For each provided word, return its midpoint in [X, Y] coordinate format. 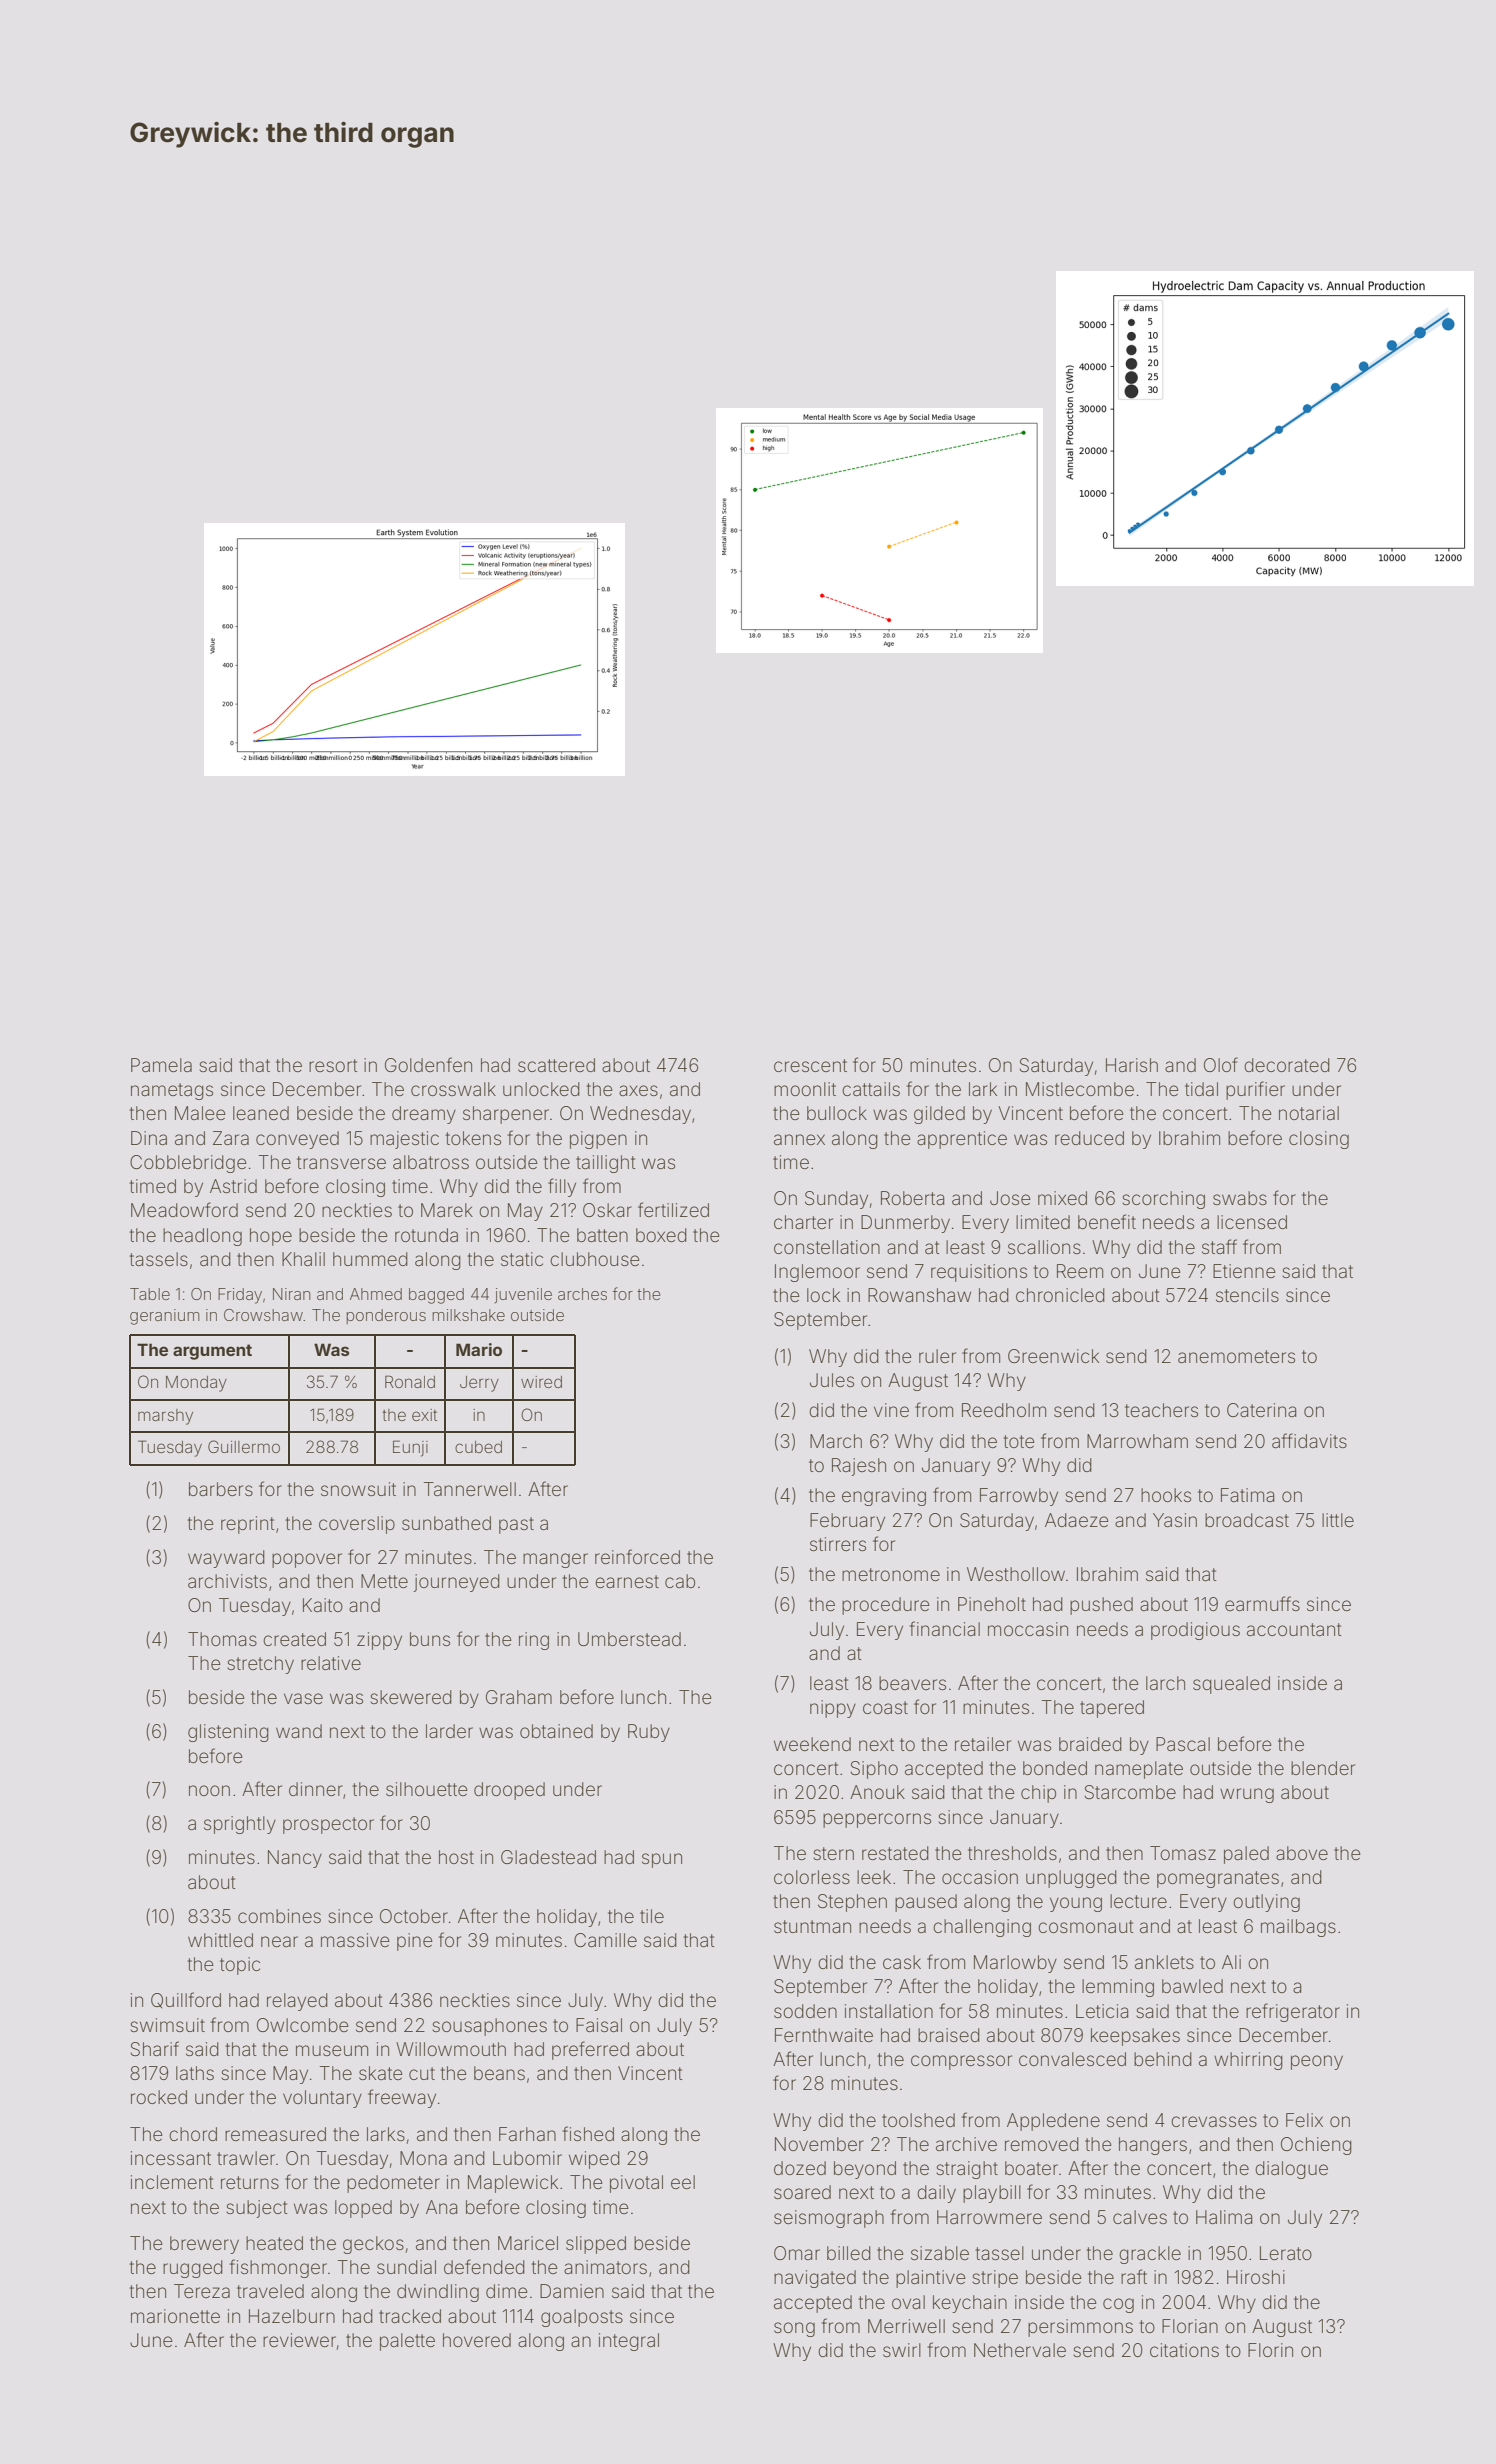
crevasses [1214, 2121]
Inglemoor [817, 1273]
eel [683, 2182]
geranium [165, 1317]
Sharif [154, 2048]
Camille [605, 1940]
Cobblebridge [188, 1164]
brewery [204, 2245]
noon [209, 1790]
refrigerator [1293, 2012]
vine [891, 1410]
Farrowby [1019, 1497]
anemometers [1236, 1356]
